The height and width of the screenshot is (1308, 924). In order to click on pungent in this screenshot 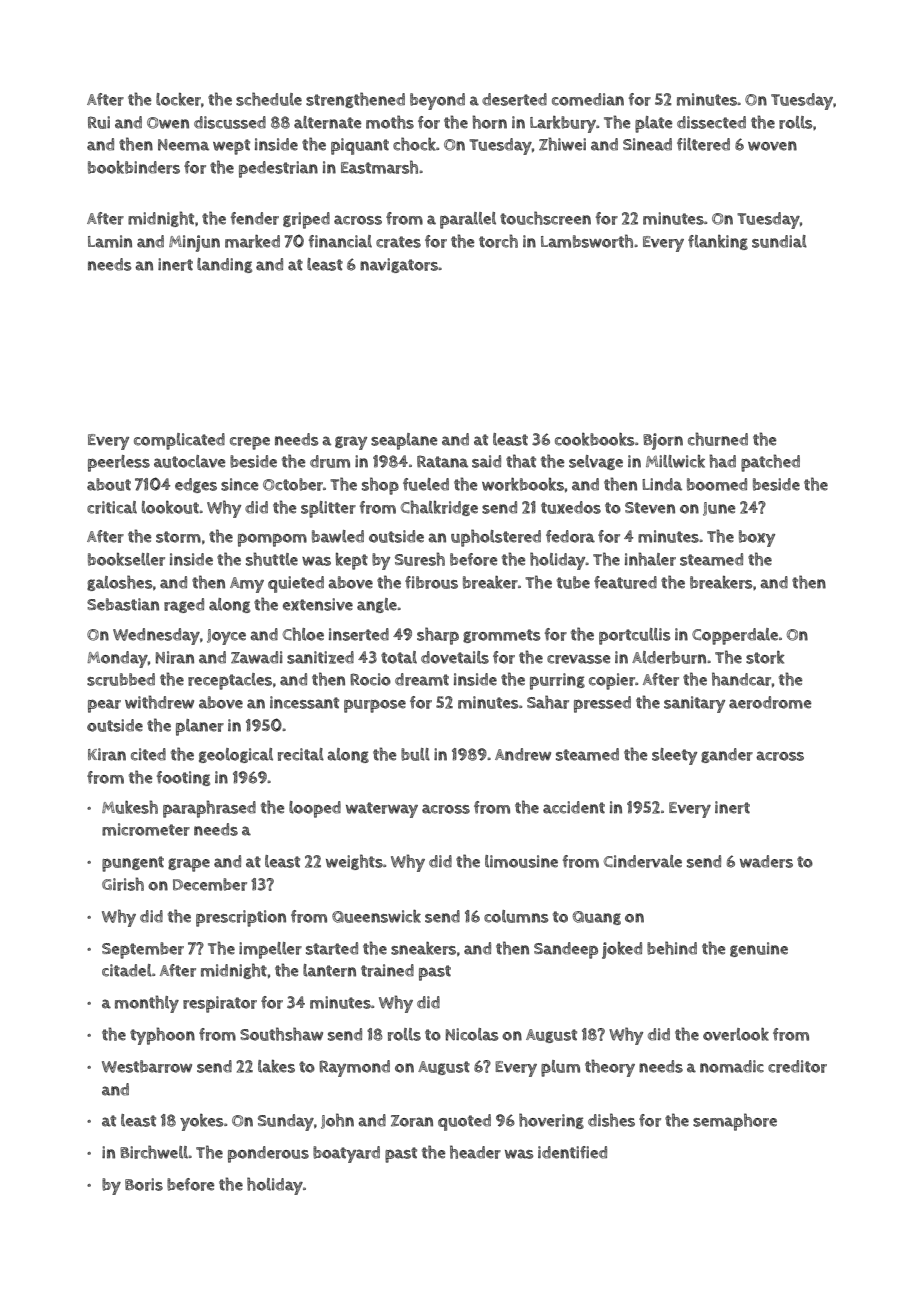, I will do `click(133, 864)`.
